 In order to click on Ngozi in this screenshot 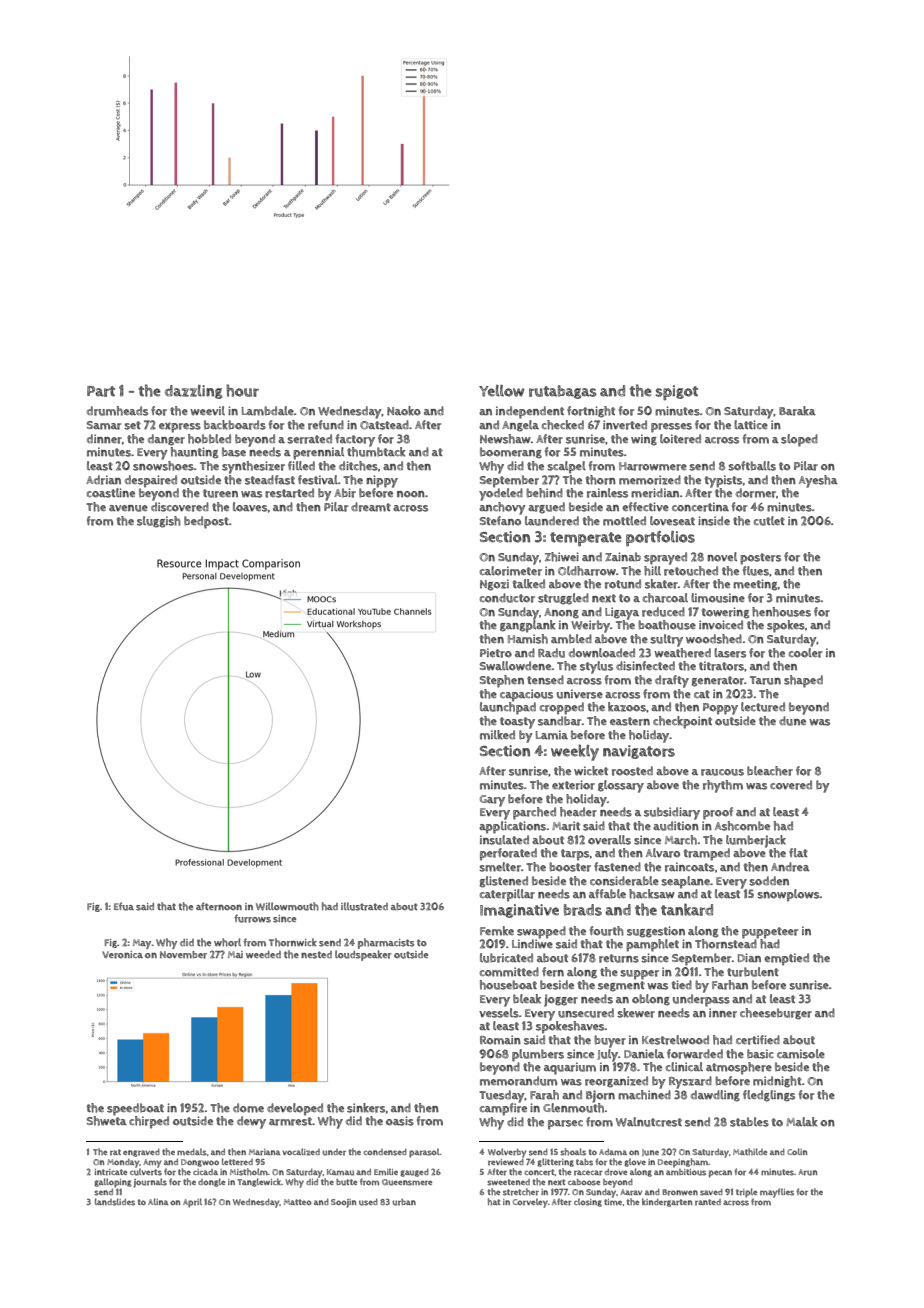, I will do `click(494, 585)`.
